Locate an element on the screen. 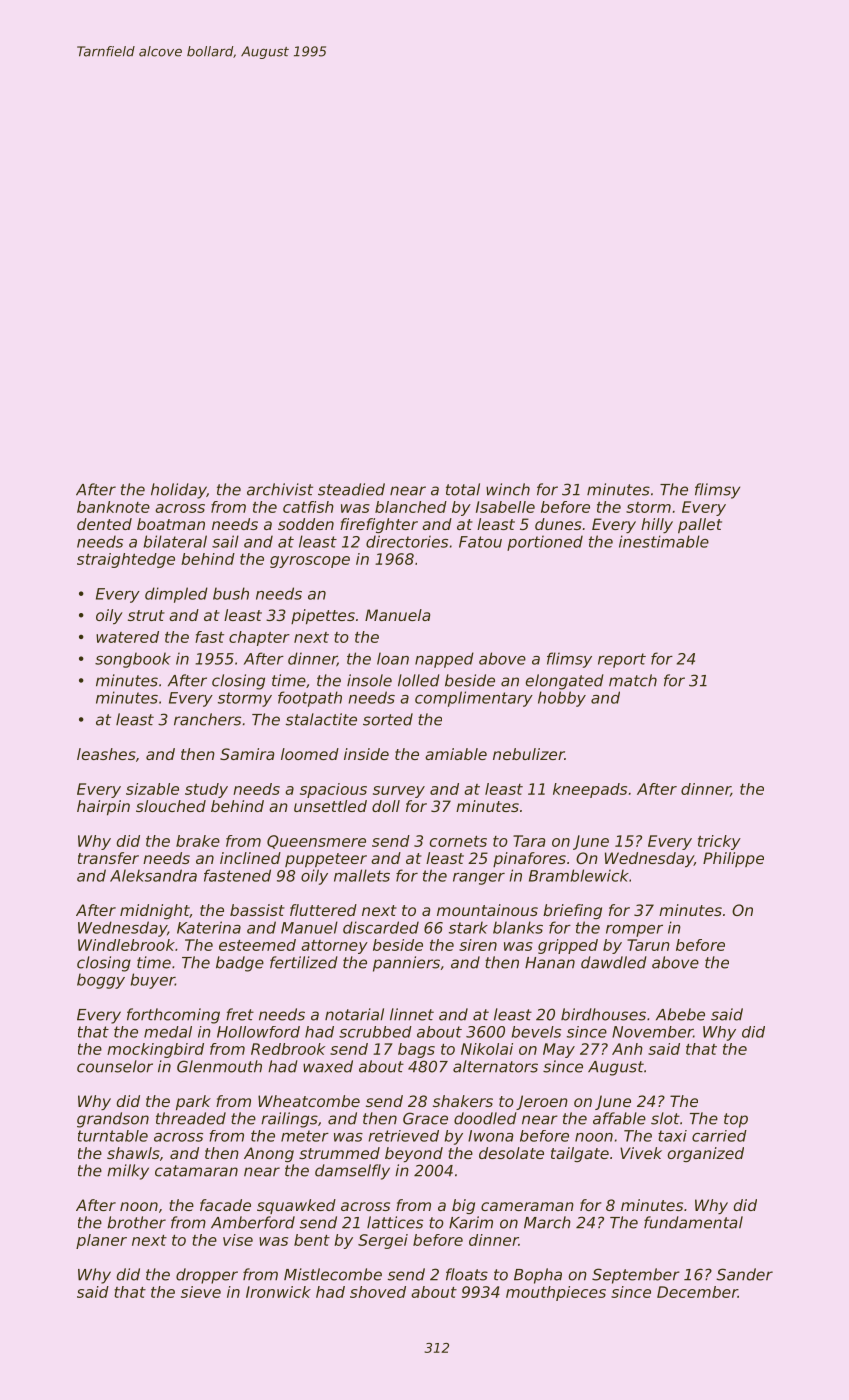 This screenshot has height=1400, width=849. chapter is located at coordinates (259, 638).
